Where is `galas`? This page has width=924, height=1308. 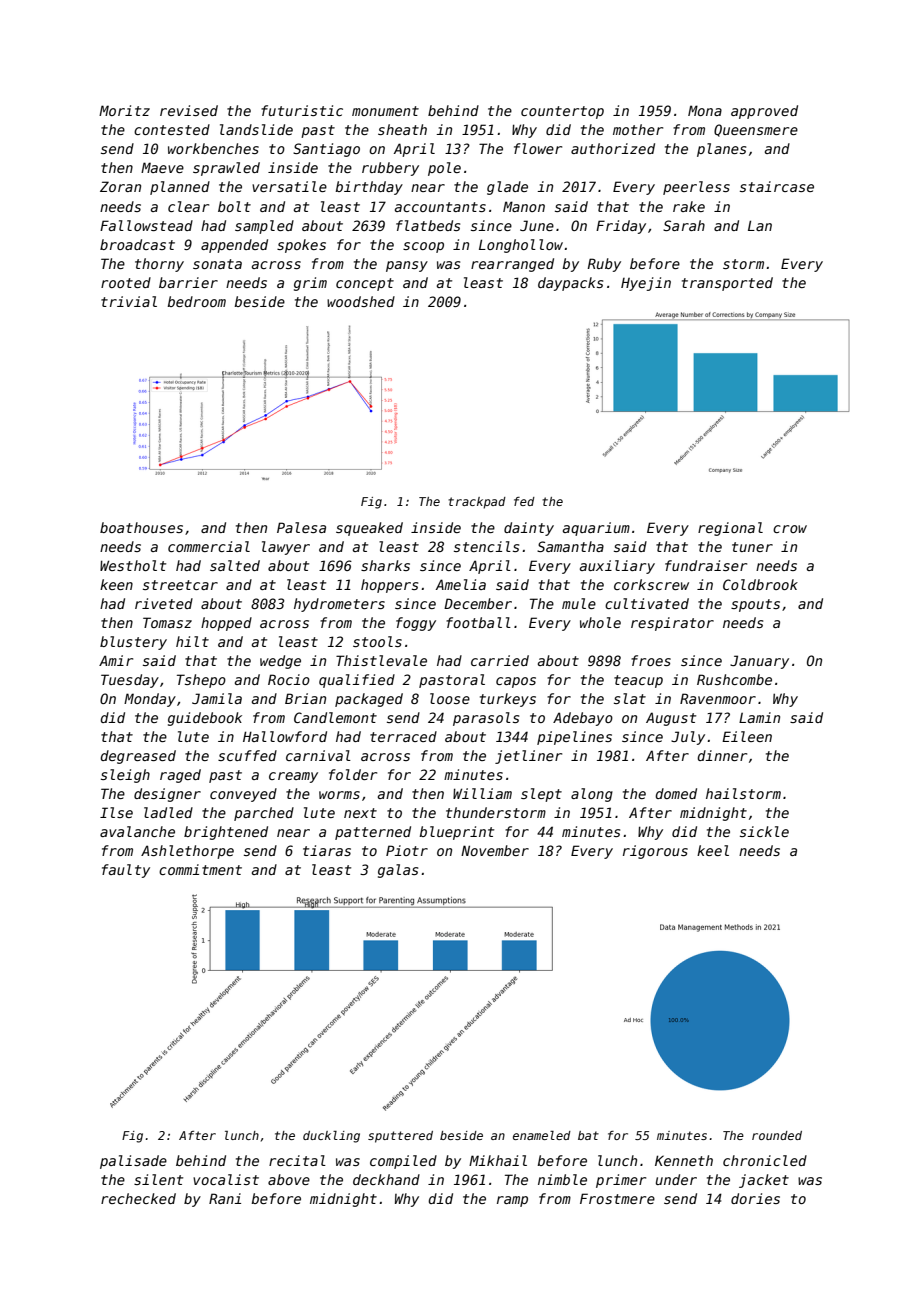
galas is located at coordinates (398, 871).
